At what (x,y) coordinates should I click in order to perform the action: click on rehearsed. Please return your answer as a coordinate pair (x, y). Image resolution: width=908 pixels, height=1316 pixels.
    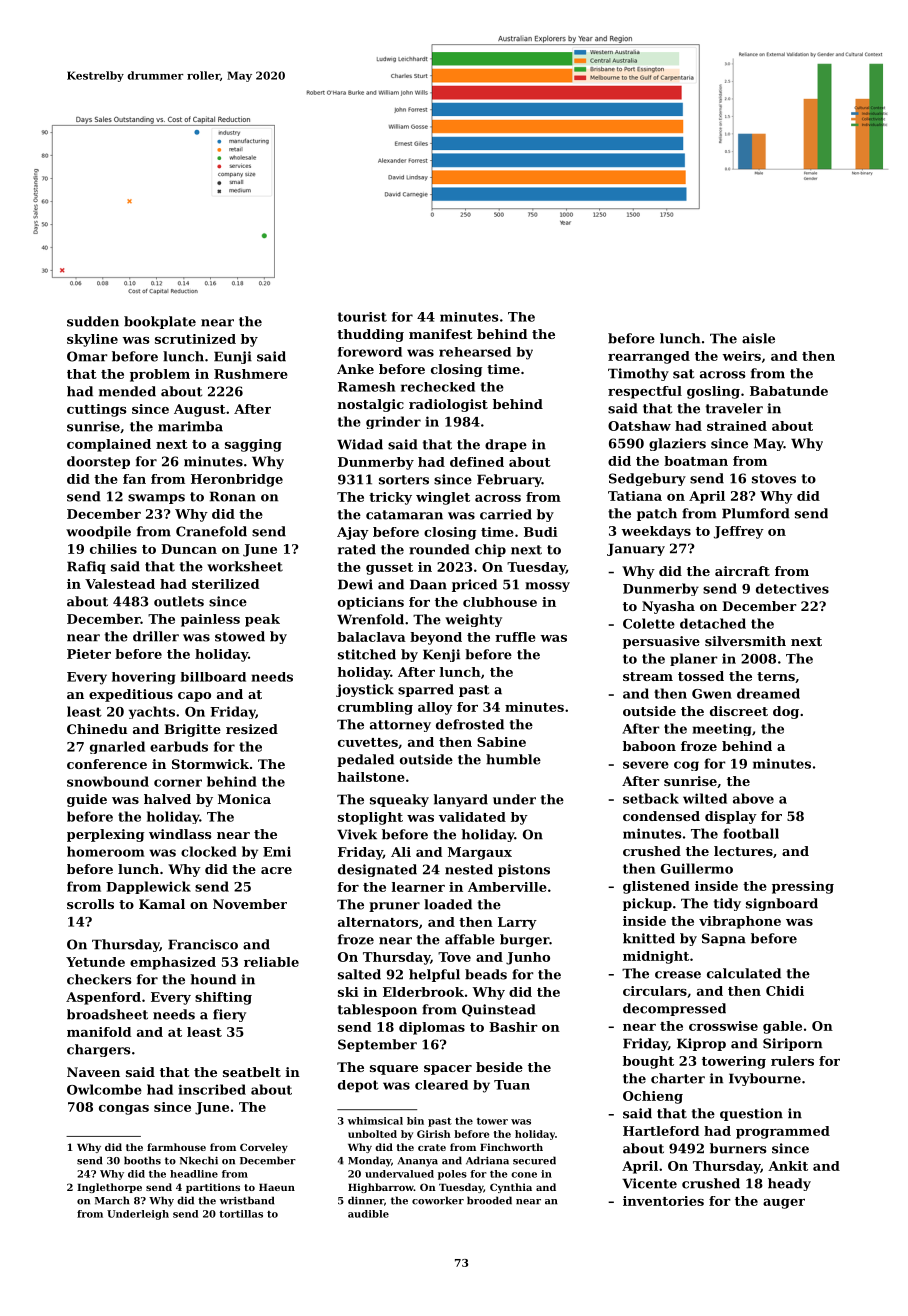
    Looking at the image, I should click on (475, 352).
